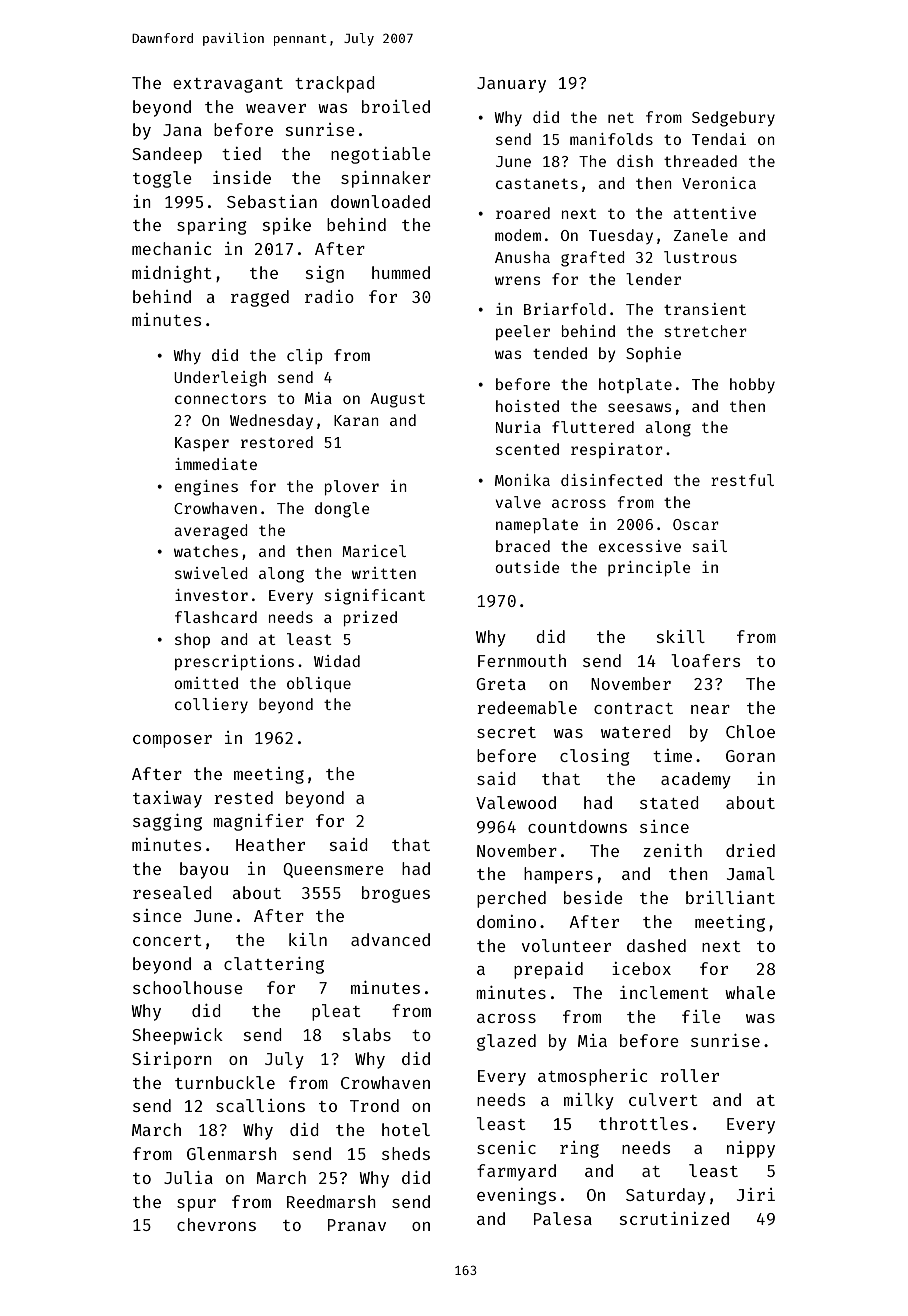  I want to click on Oscar, so click(696, 524).
